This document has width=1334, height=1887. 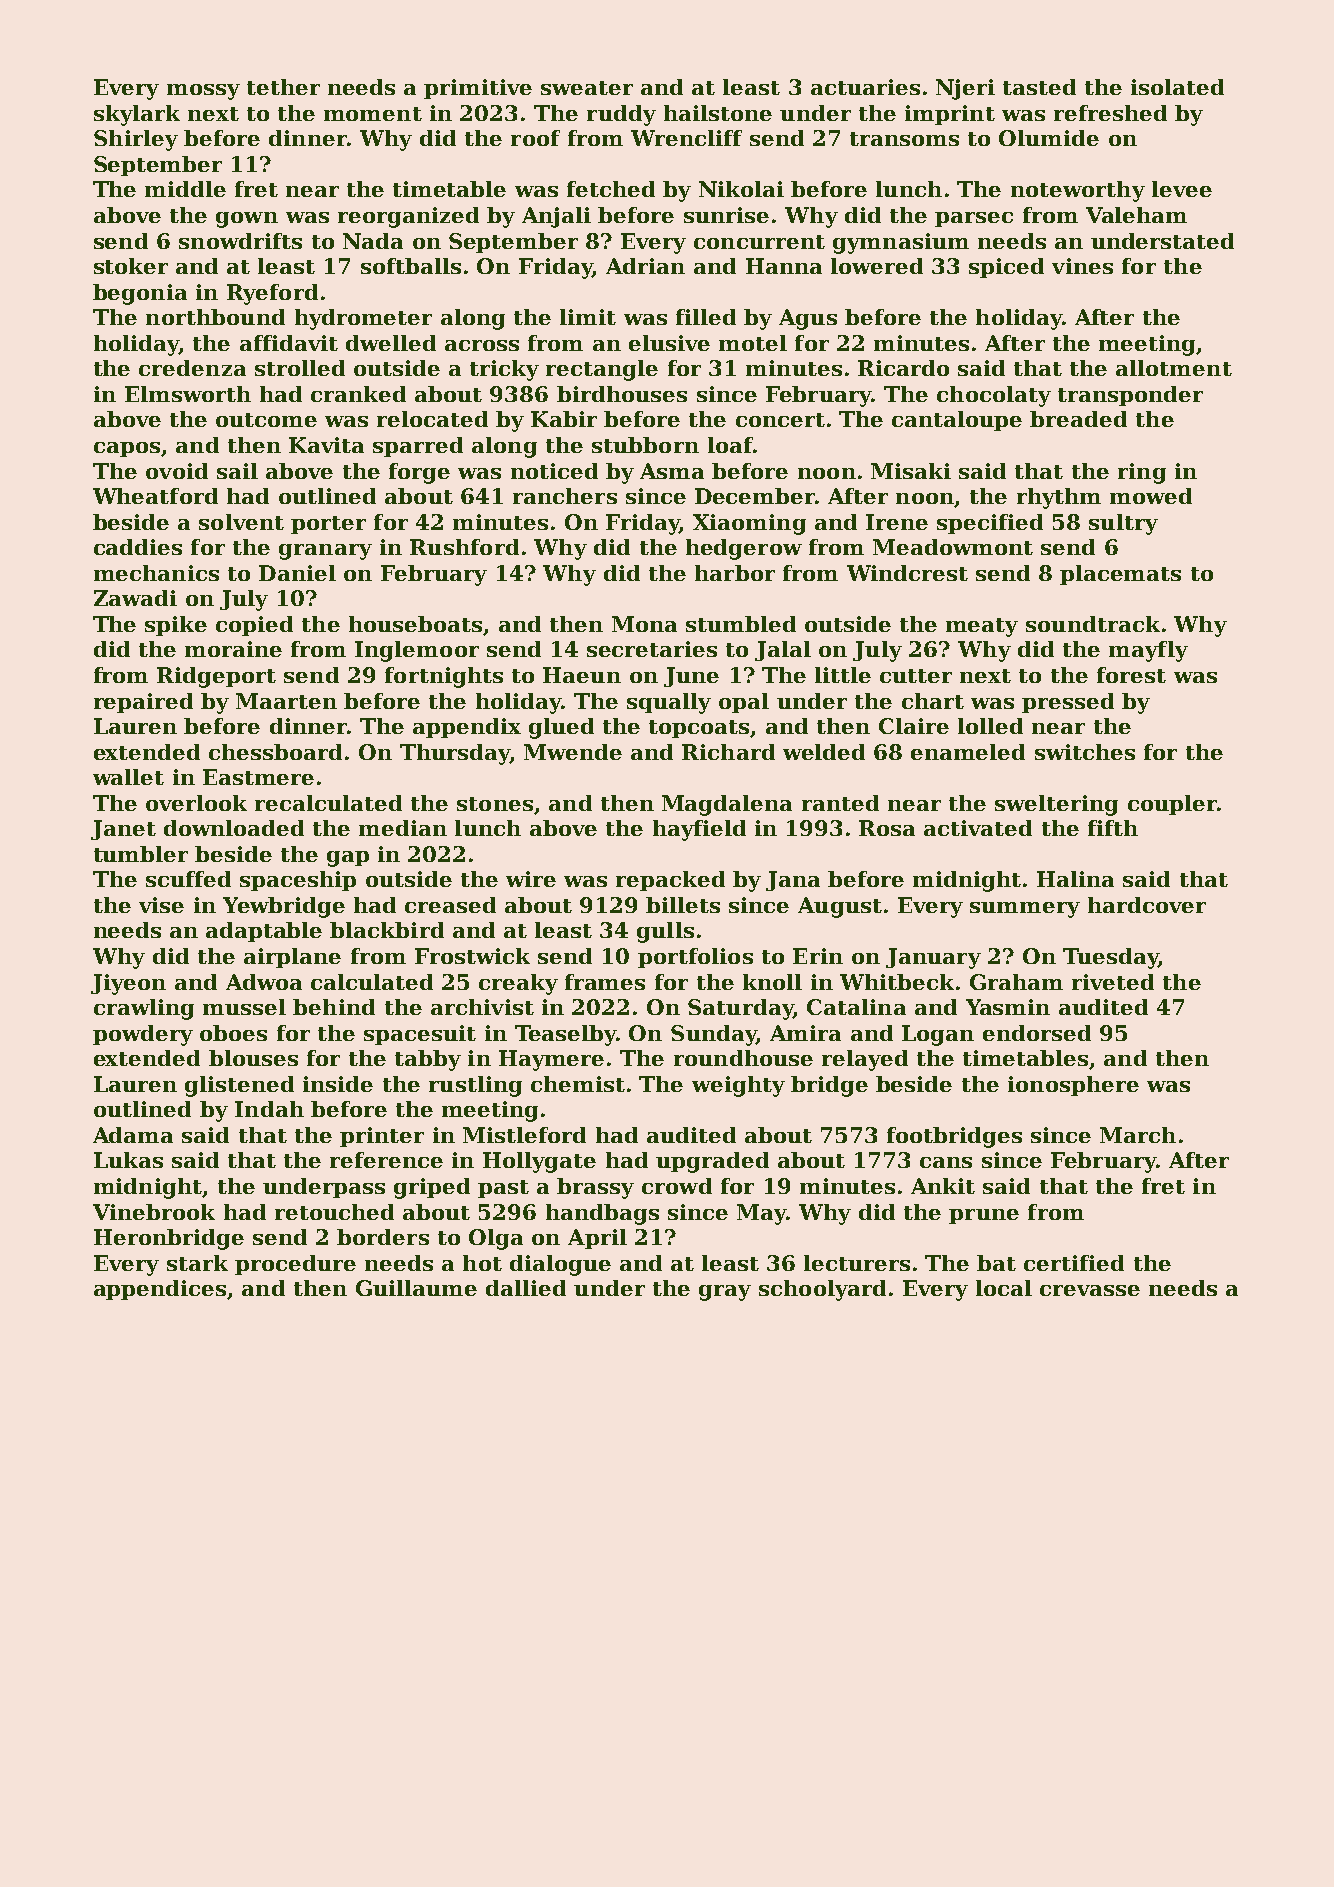 What do you see at coordinates (1151, 496) in the document?
I see `mowed` at bounding box center [1151, 496].
